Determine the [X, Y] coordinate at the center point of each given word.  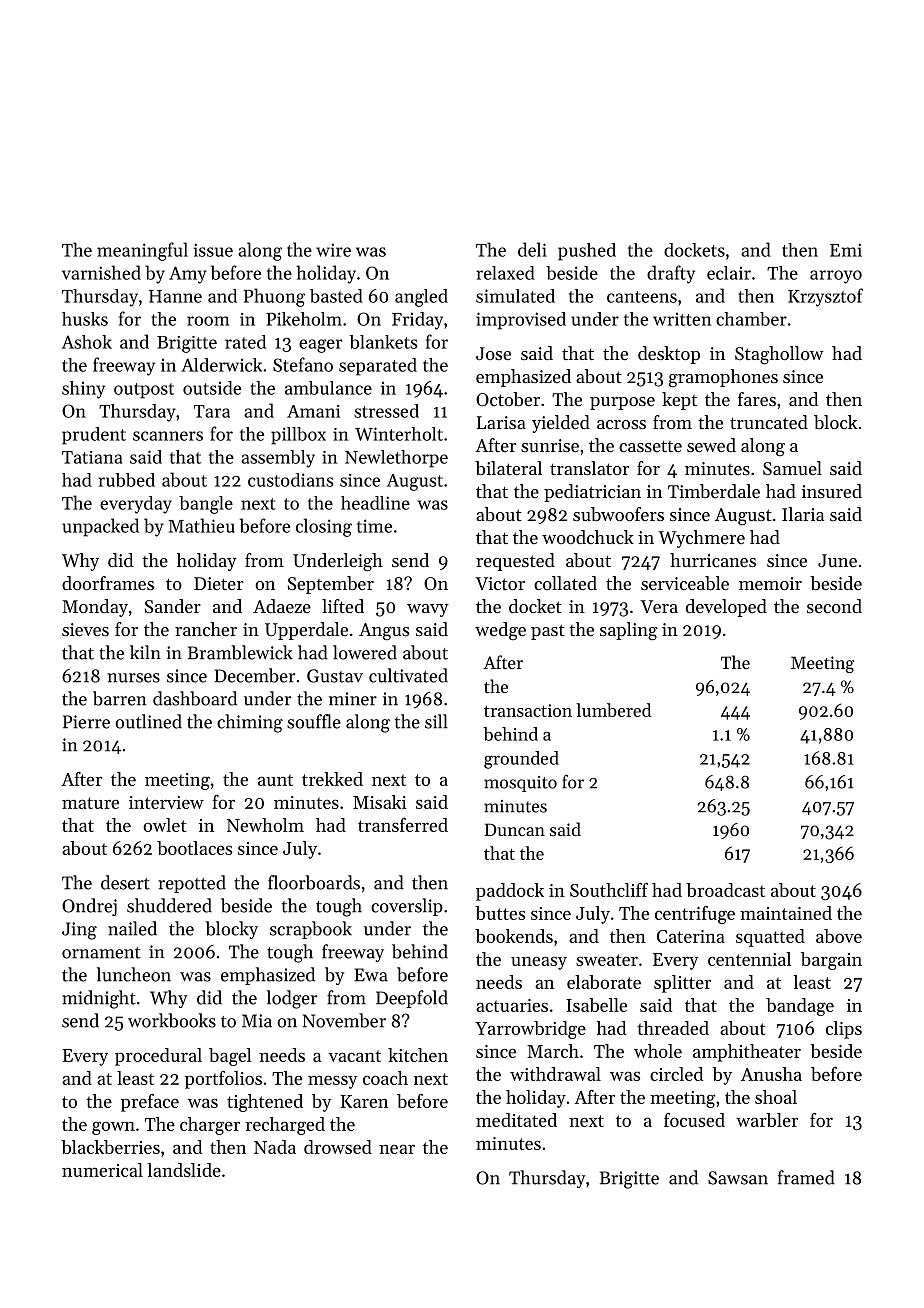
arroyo [836, 277]
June [837, 560]
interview [166, 802]
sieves [85, 629]
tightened [265, 1103]
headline [375, 503]
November [344, 1020]
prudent [94, 436]
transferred [403, 825]
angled [421, 298]
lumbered [613, 710]
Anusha [771, 1074]
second [834, 606]
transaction [528, 710]
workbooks [172, 1020]
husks [85, 319]
